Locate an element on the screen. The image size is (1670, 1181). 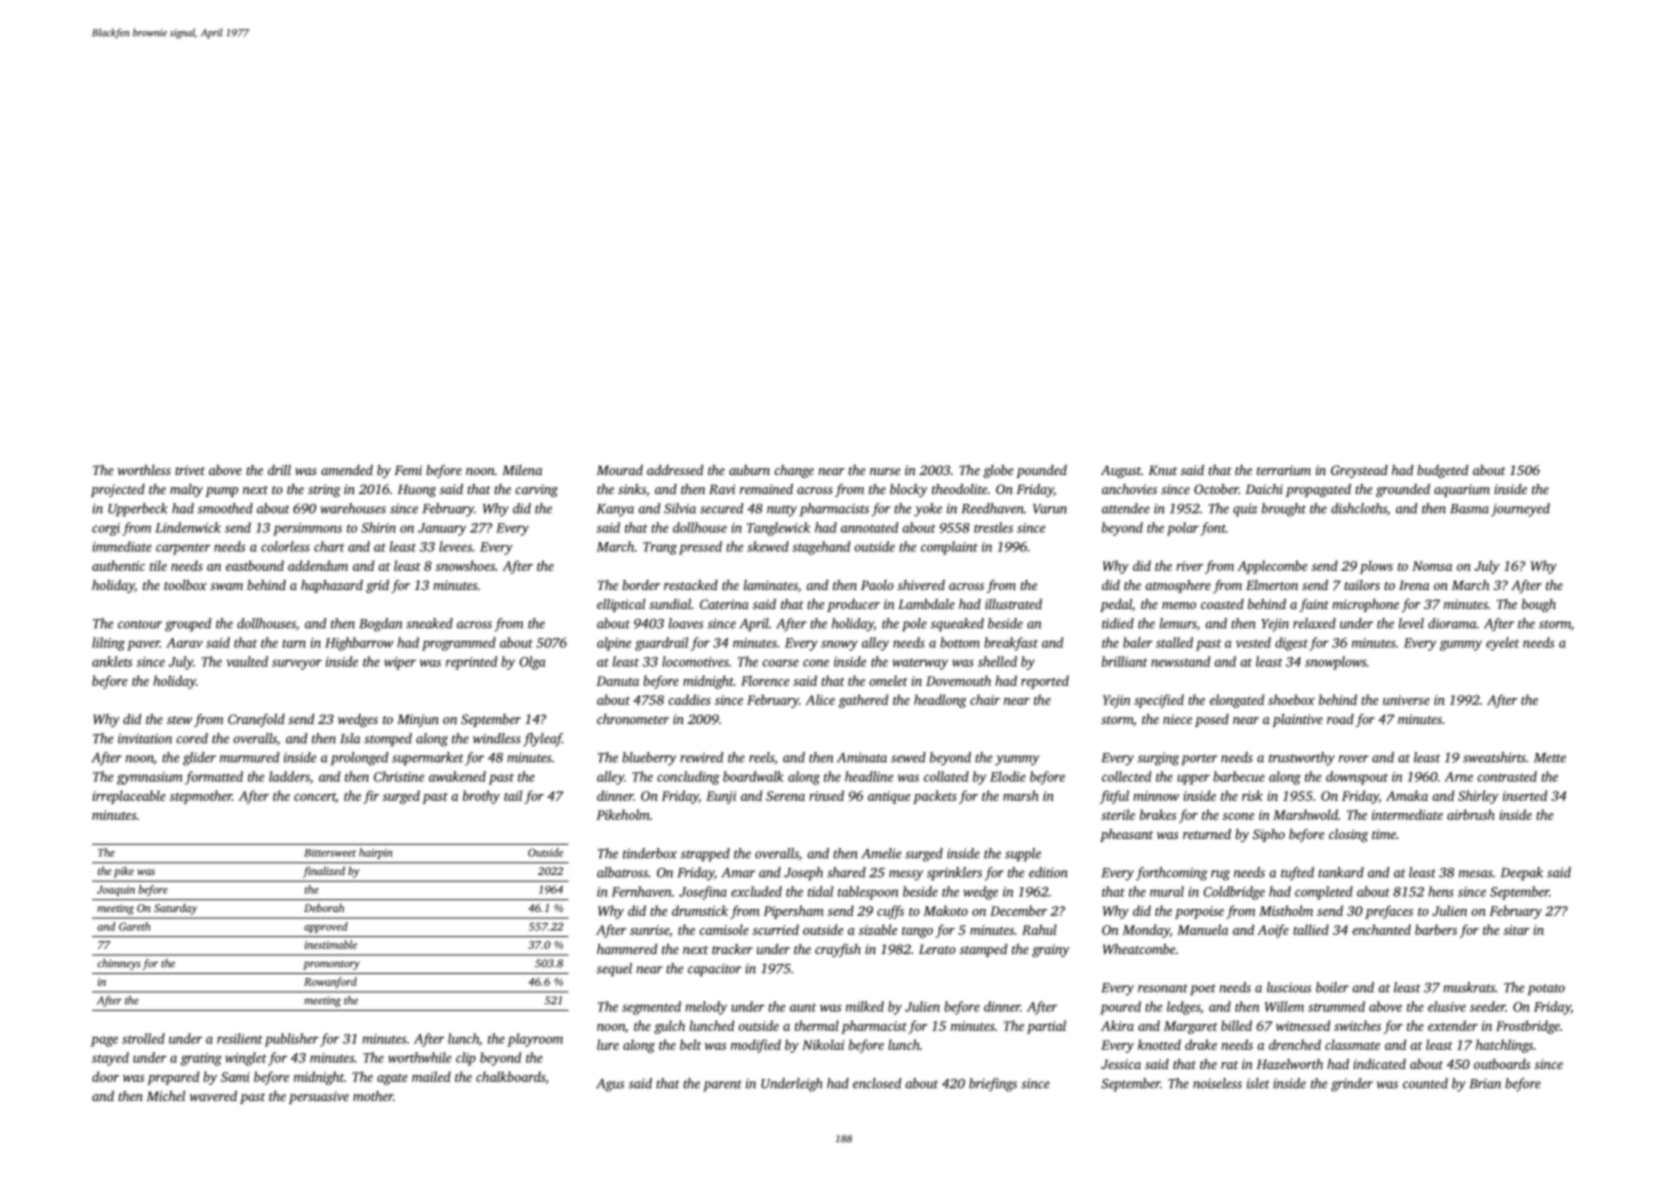
hatchlings is located at coordinates (1504, 1046).
